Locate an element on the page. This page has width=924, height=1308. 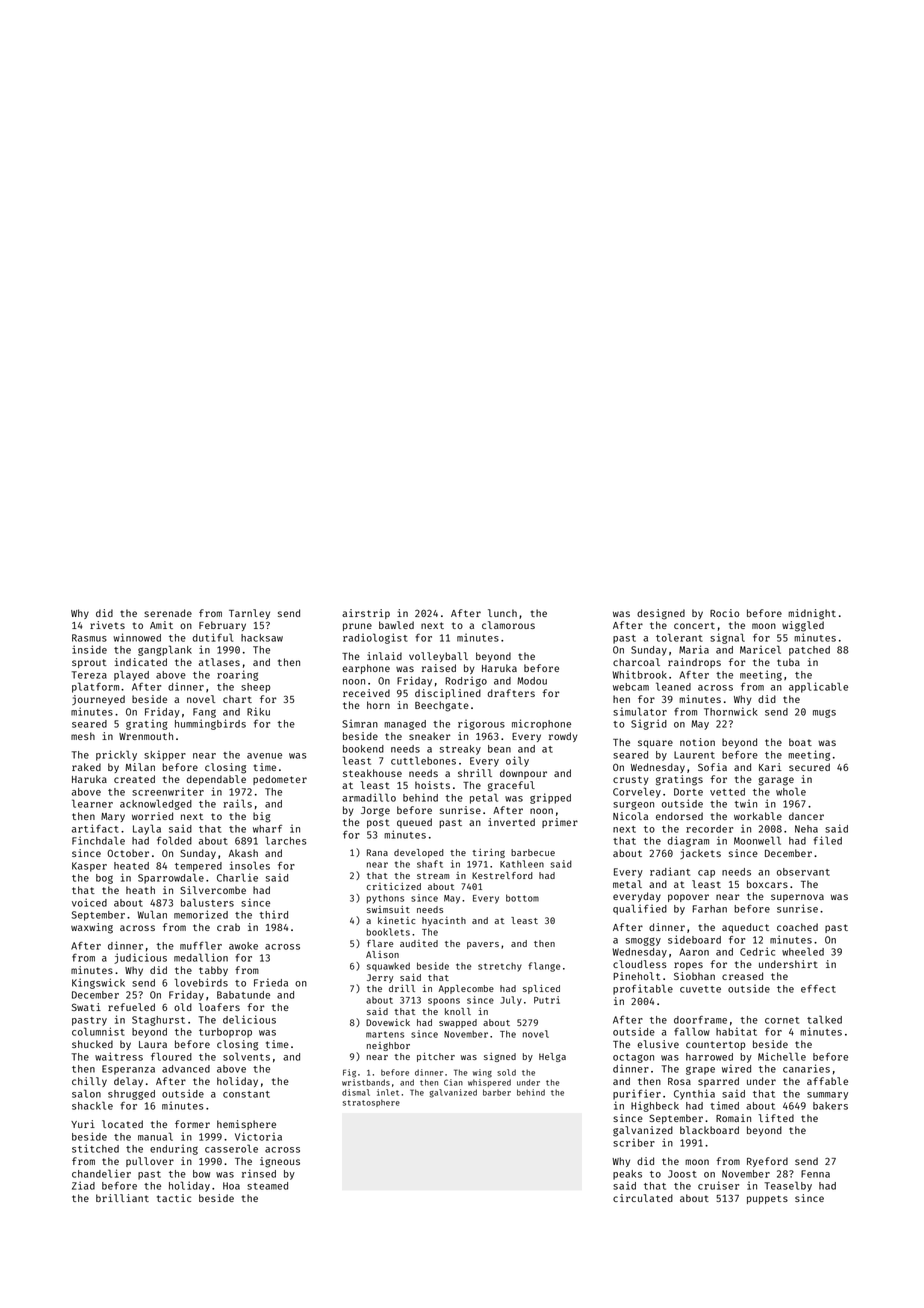
radiant is located at coordinates (670, 871).
